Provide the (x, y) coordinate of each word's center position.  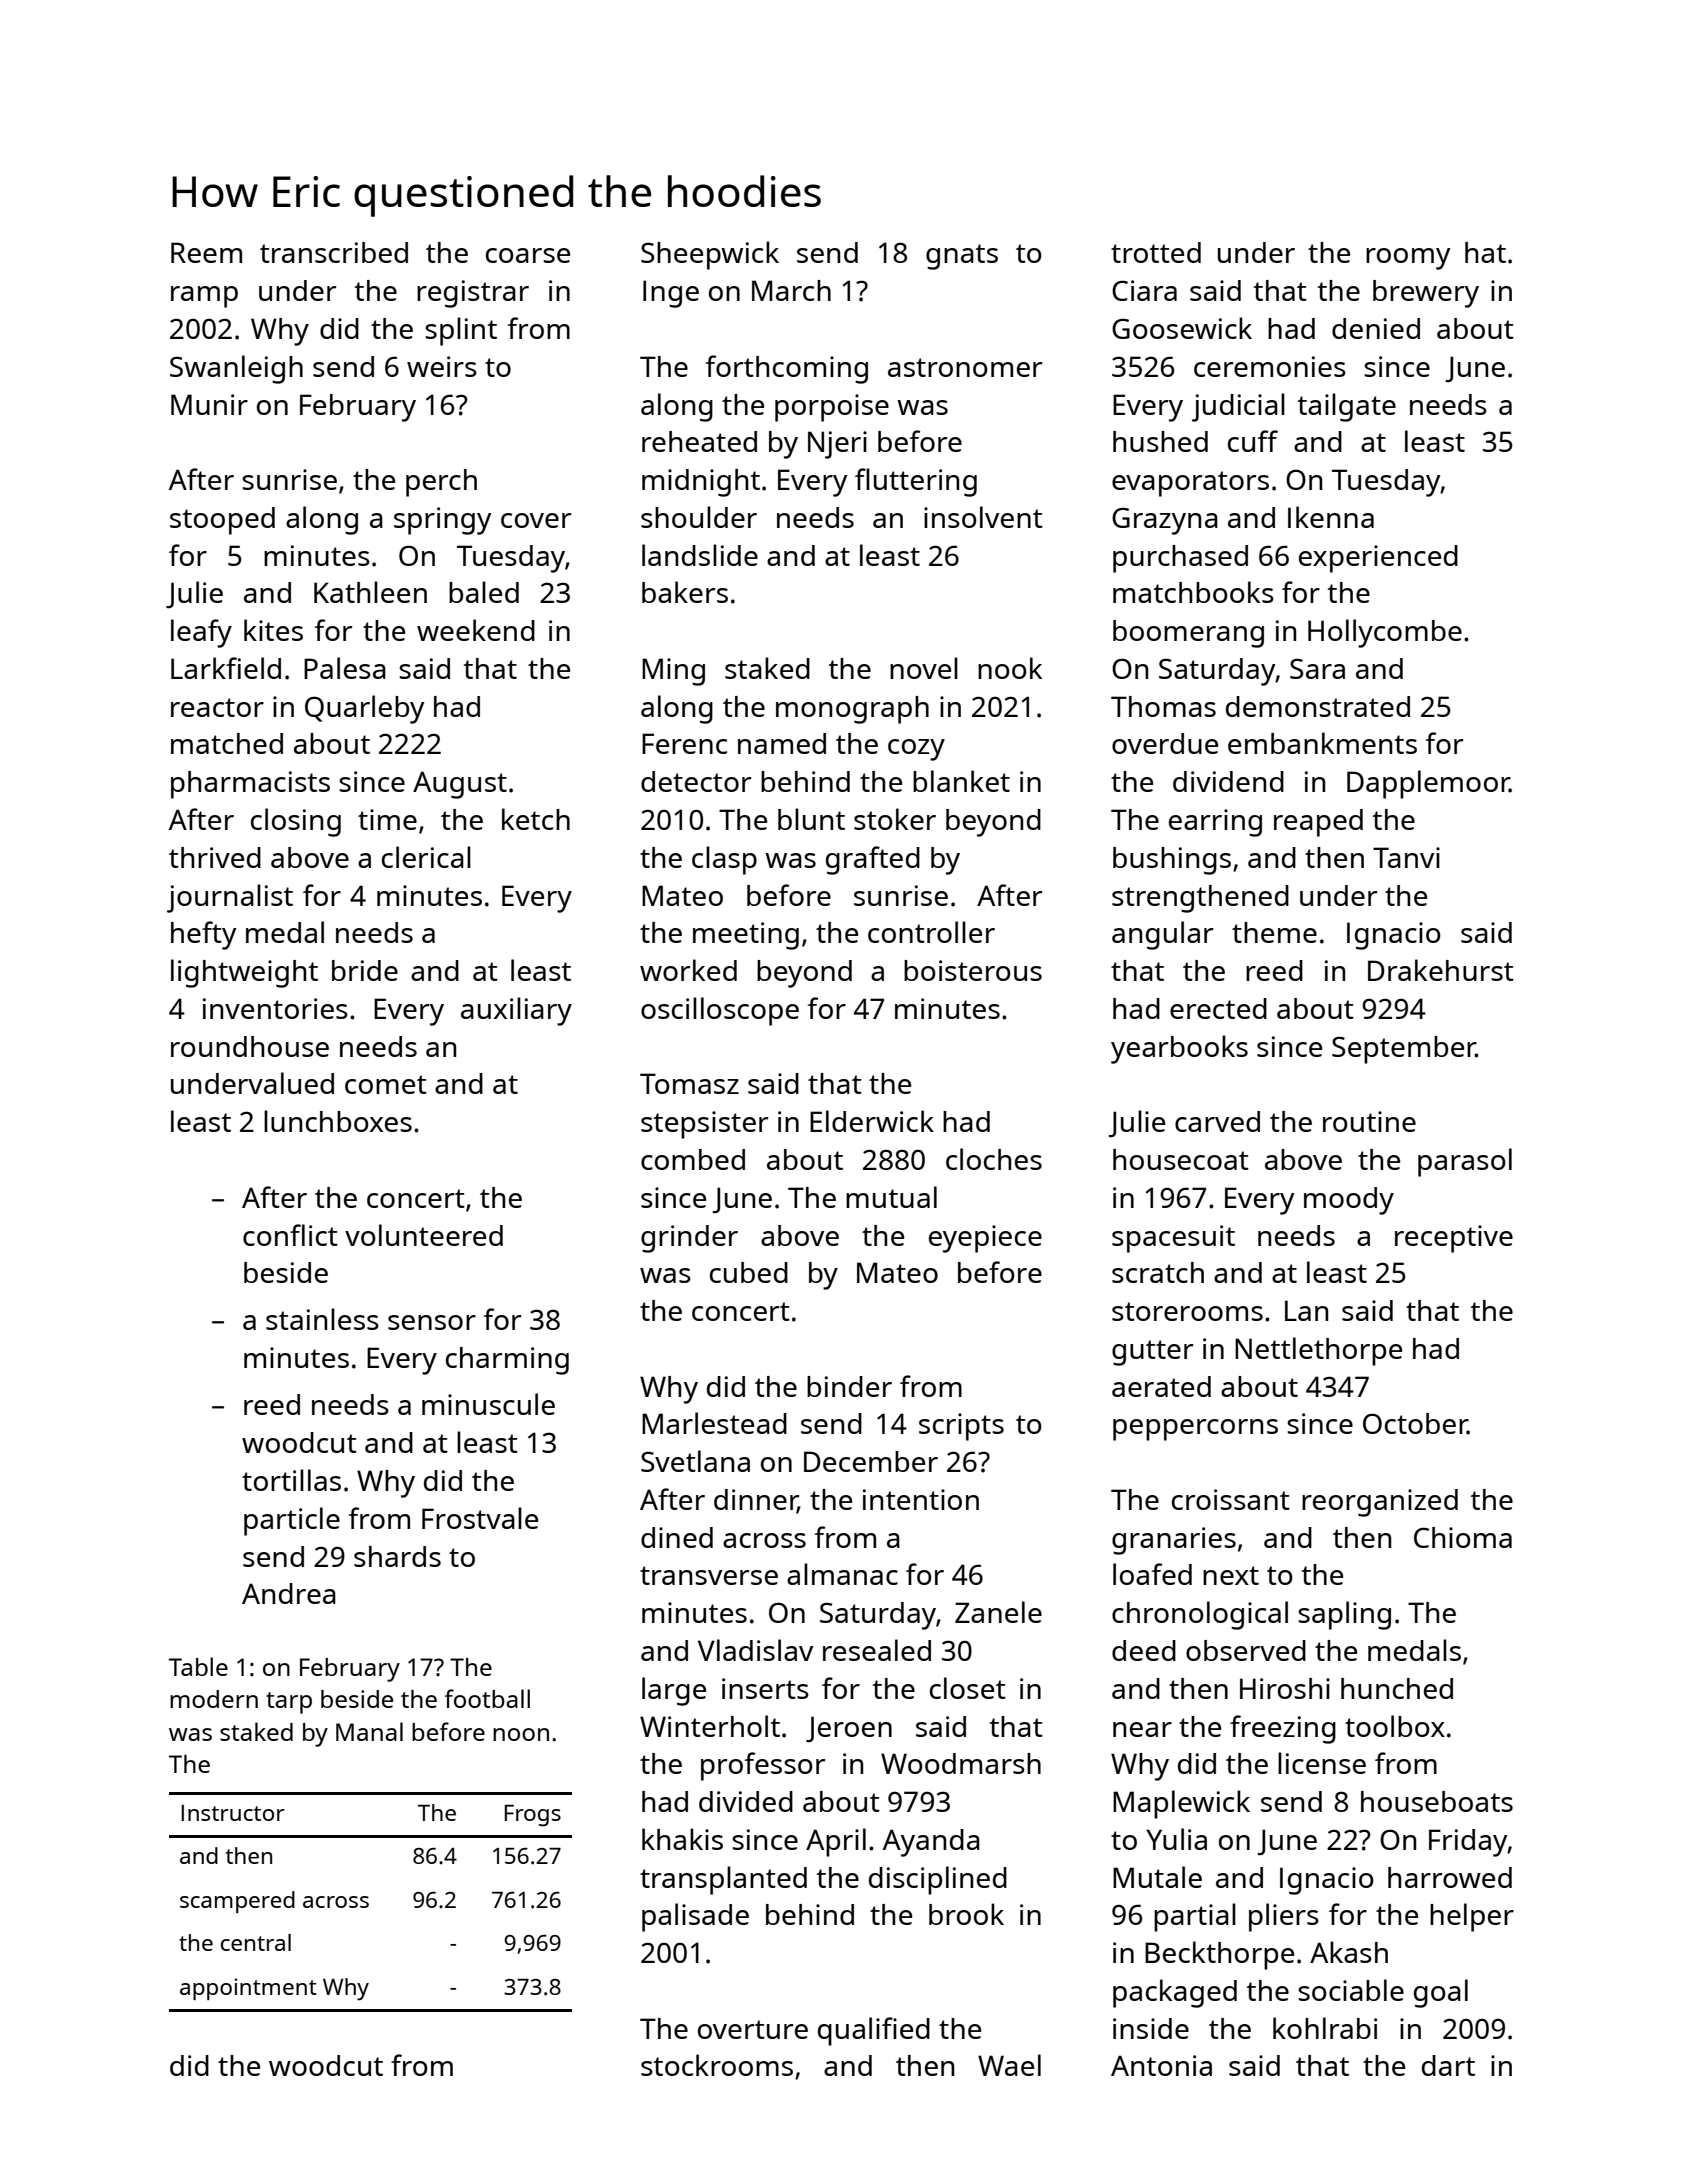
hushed (1160, 441)
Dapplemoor (1428, 784)
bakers (685, 592)
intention (921, 1499)
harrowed (1450, 1877)
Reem (206, 252)
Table (198, 1666)
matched (227, 743)
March (791, 290)
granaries (1174, 1541)
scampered (237, 1902)
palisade (695, 1917)
